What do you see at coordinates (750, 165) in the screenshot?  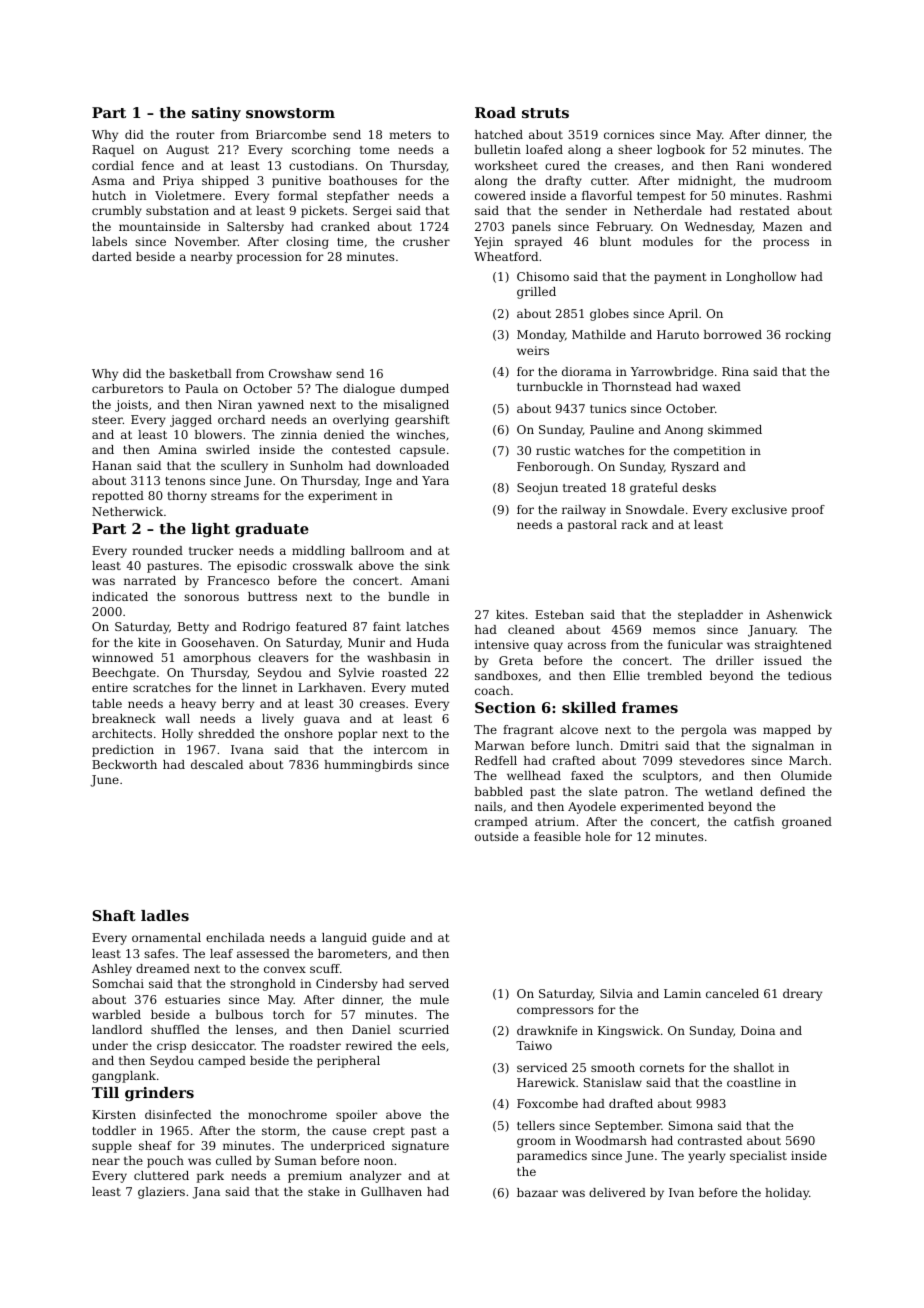 I see `Rani` at bounding box center [750, 165].
